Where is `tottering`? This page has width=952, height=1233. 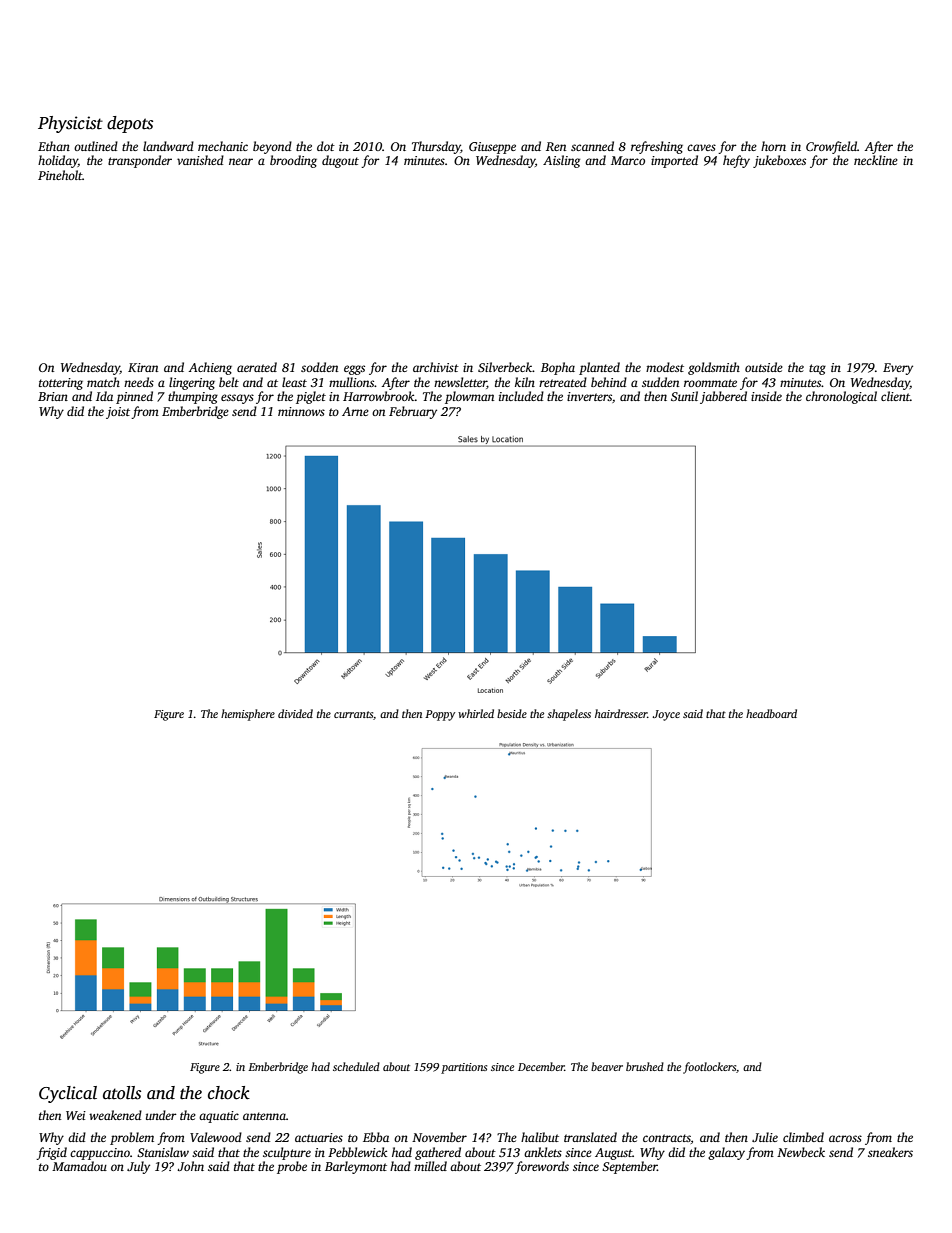 tottering is located at coordinates (61, 384).
